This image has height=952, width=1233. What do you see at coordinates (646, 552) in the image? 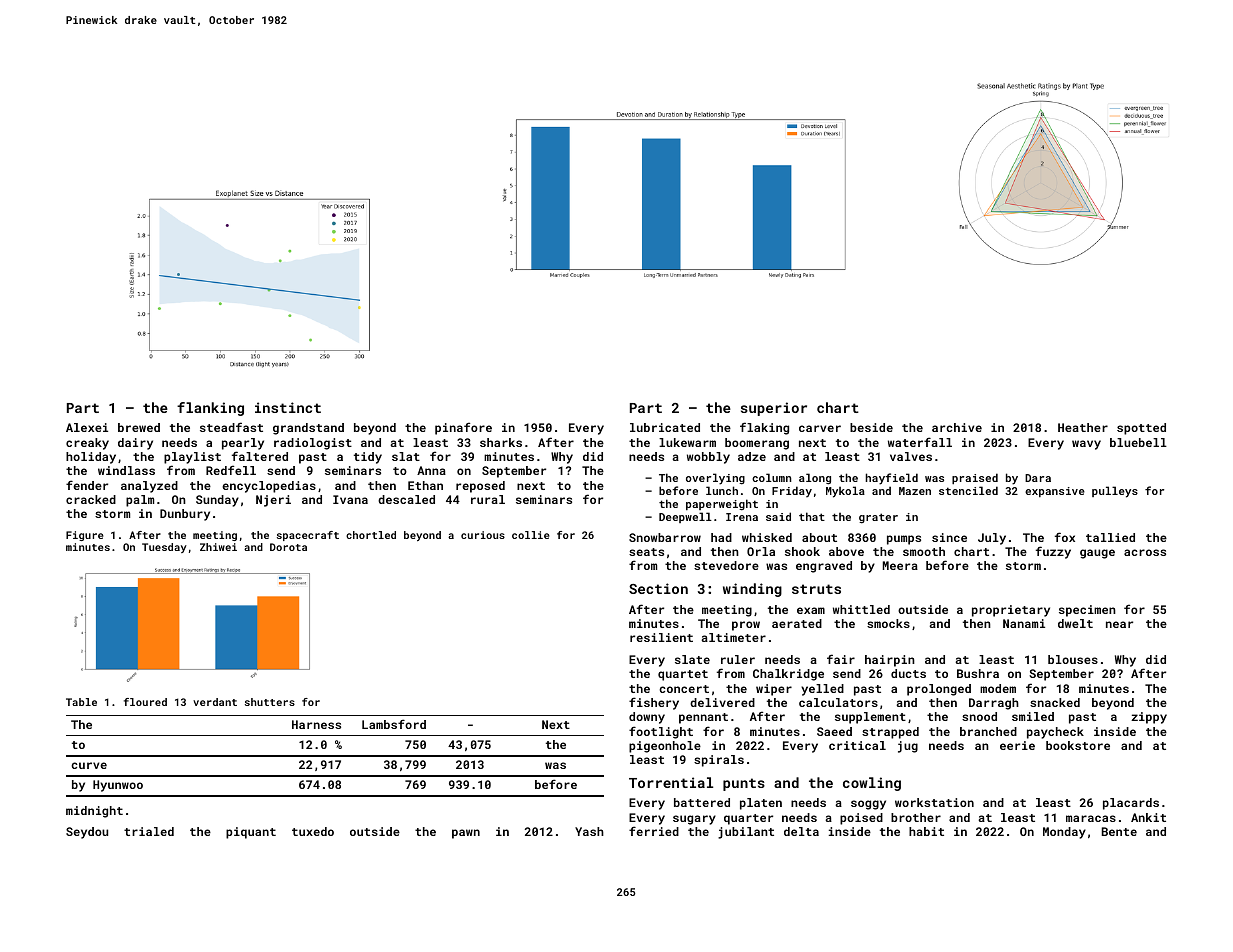
I see `seats` at bounding box center [646, 552].
